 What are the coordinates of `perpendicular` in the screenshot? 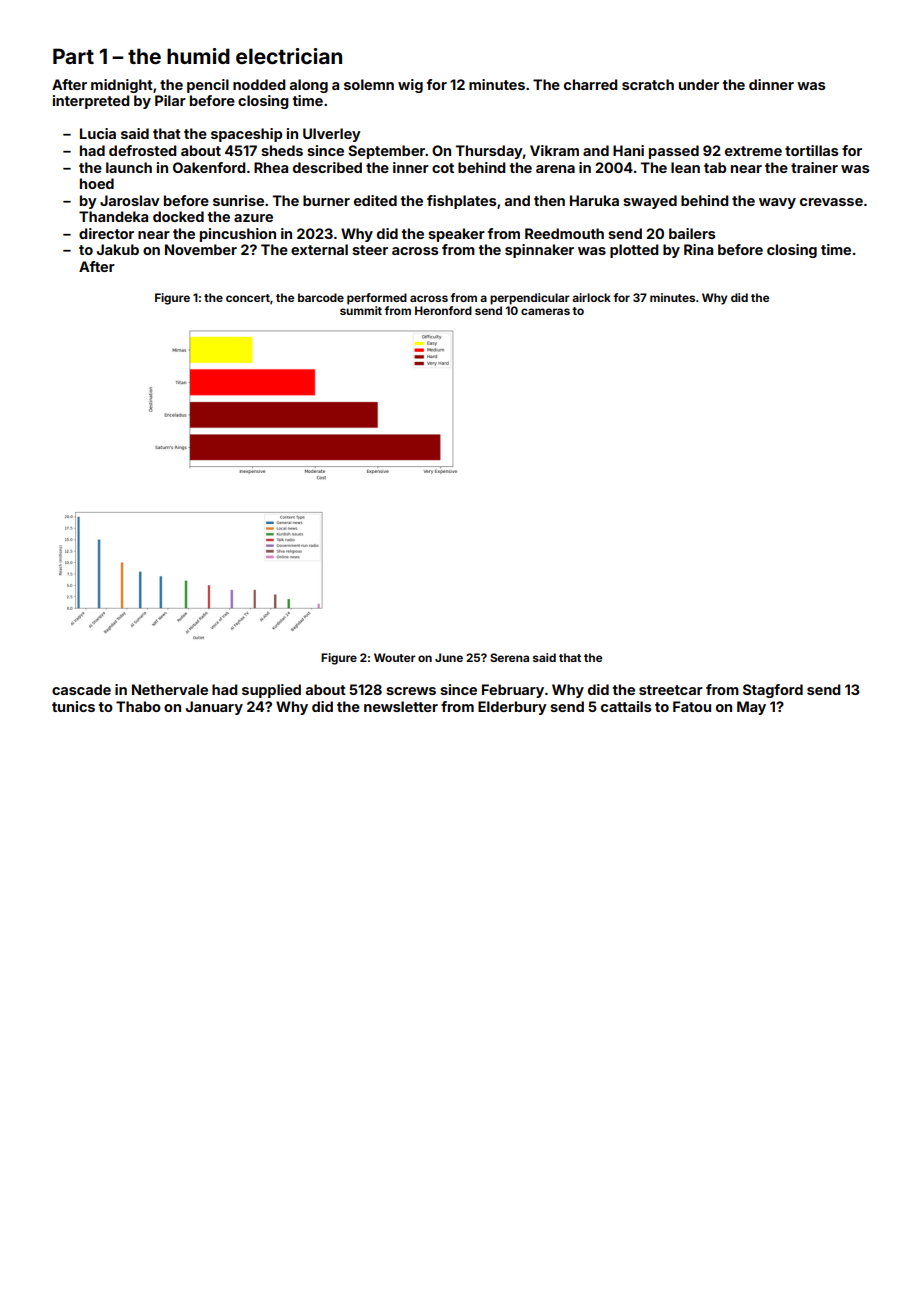 It's located at (530, 299).
